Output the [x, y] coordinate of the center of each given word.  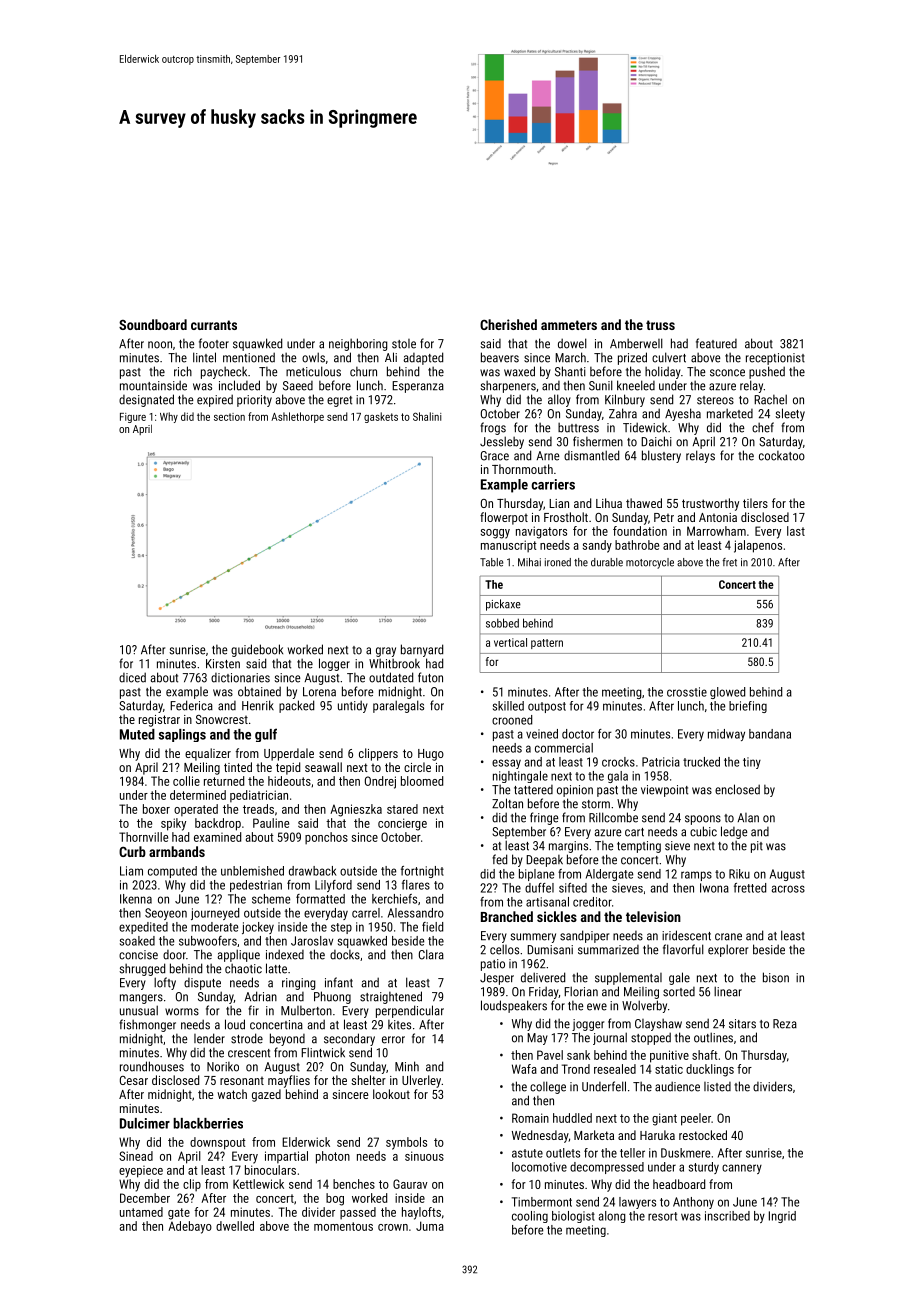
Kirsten [223, 664]
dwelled [235, 1226]
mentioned [249, 357]
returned [224, 781]
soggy [495, 534]
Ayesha [683, 414]
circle [417, 767]
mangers [141, 999]
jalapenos [758, 546]
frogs [493, 428]
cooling [530, 1217]
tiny [752, 763]
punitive [669, 1056]
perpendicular [410, 1011]
